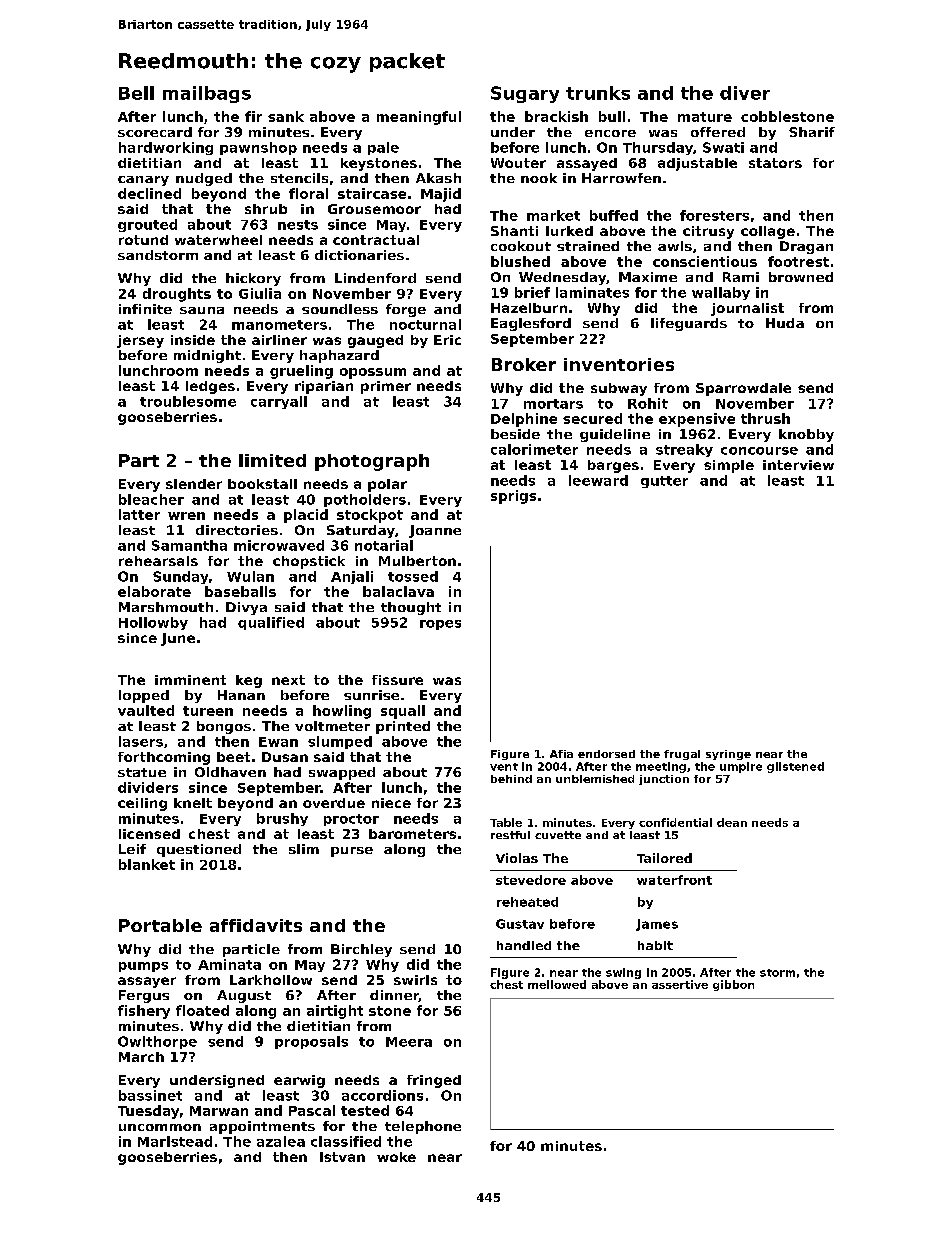 Image resolution: width=952 pixels, height=1233 pixels. Describe the element at coordinates (253, 116) in the document. I see `fir` at that location.
